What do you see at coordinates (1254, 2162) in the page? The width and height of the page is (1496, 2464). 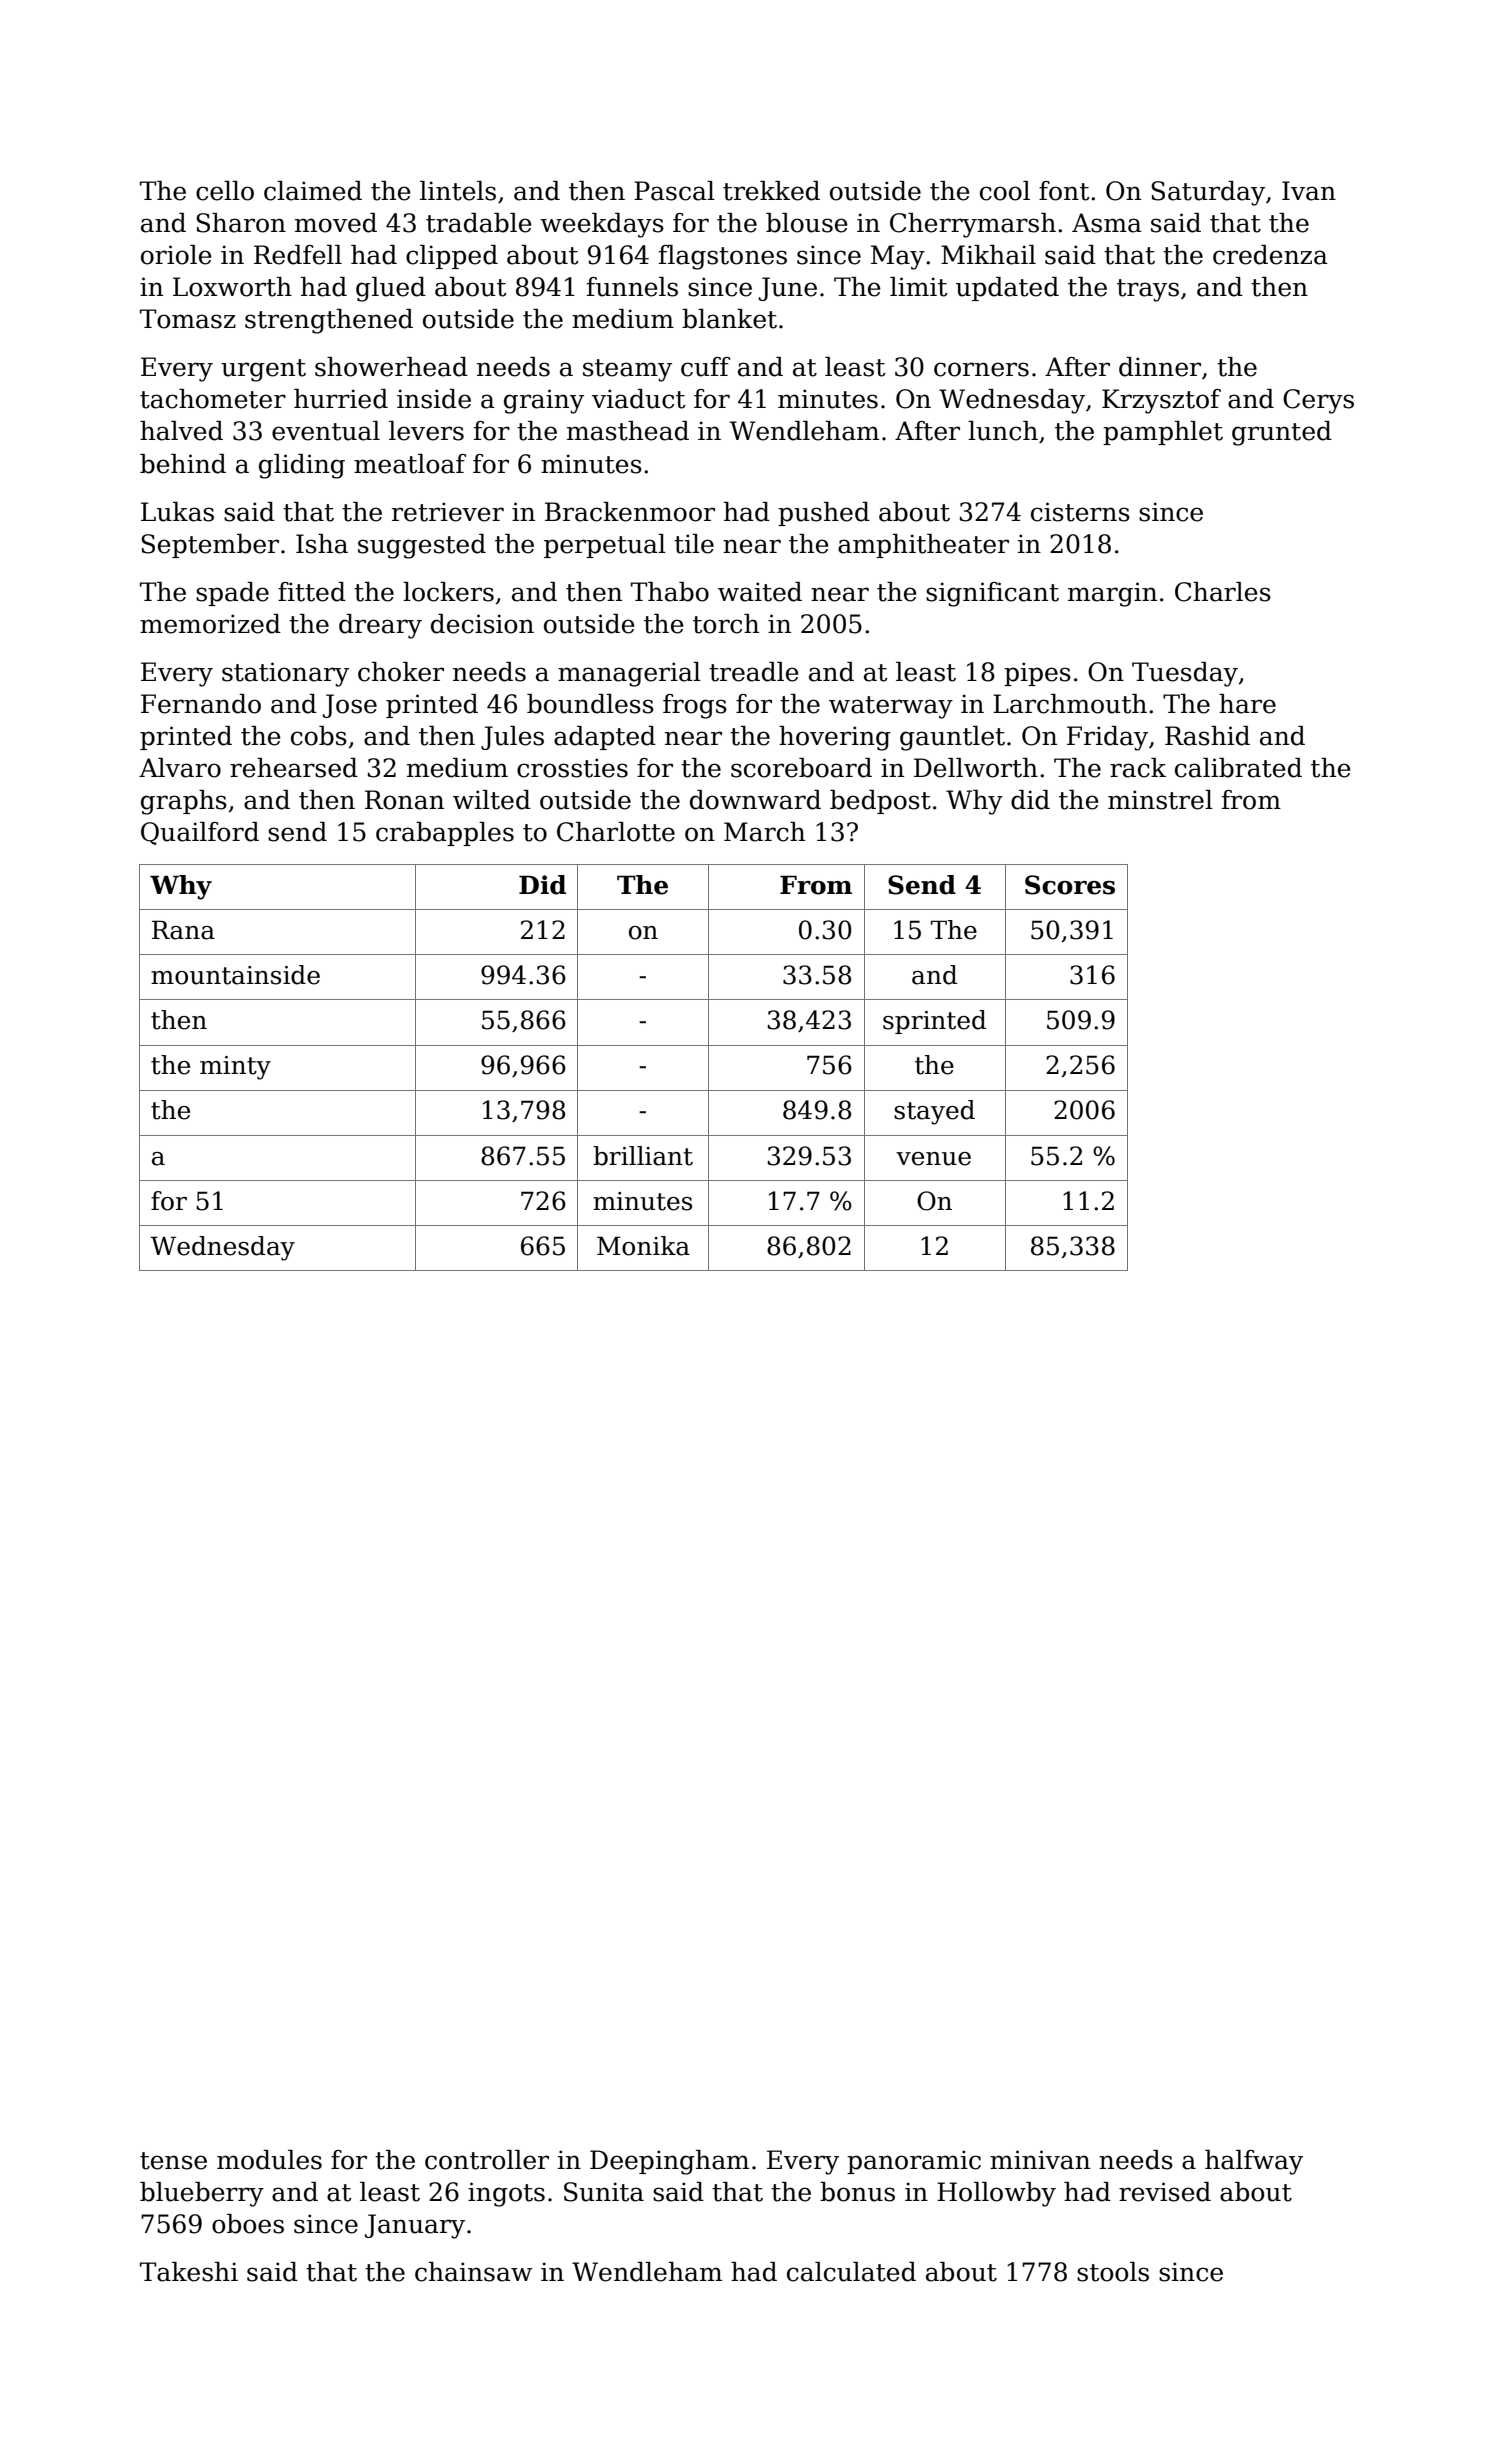 I see `halfway` at bounding box center [1254, 2162].
